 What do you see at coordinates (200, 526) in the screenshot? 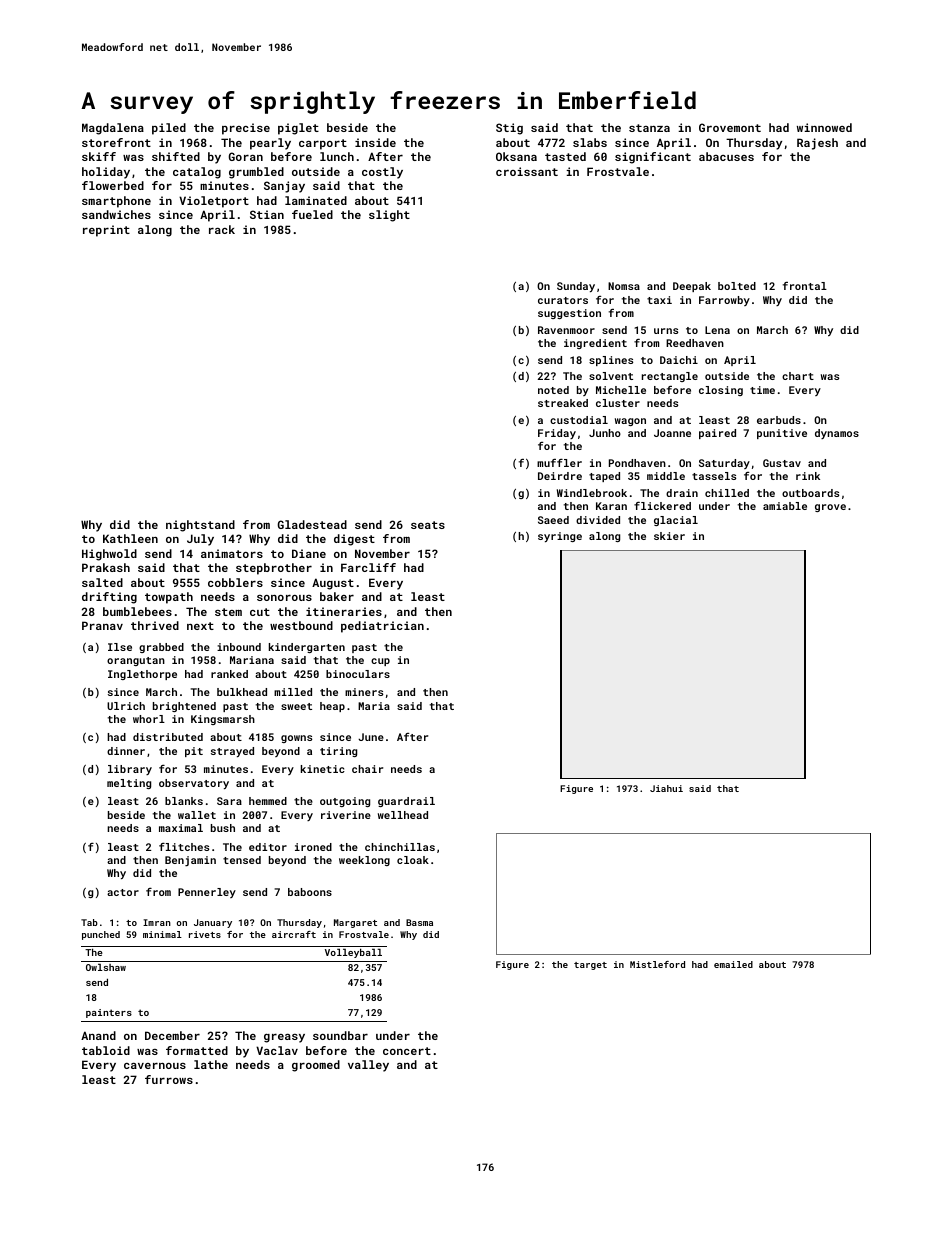
I see `nightstand` at bounding box center [200, 526].
